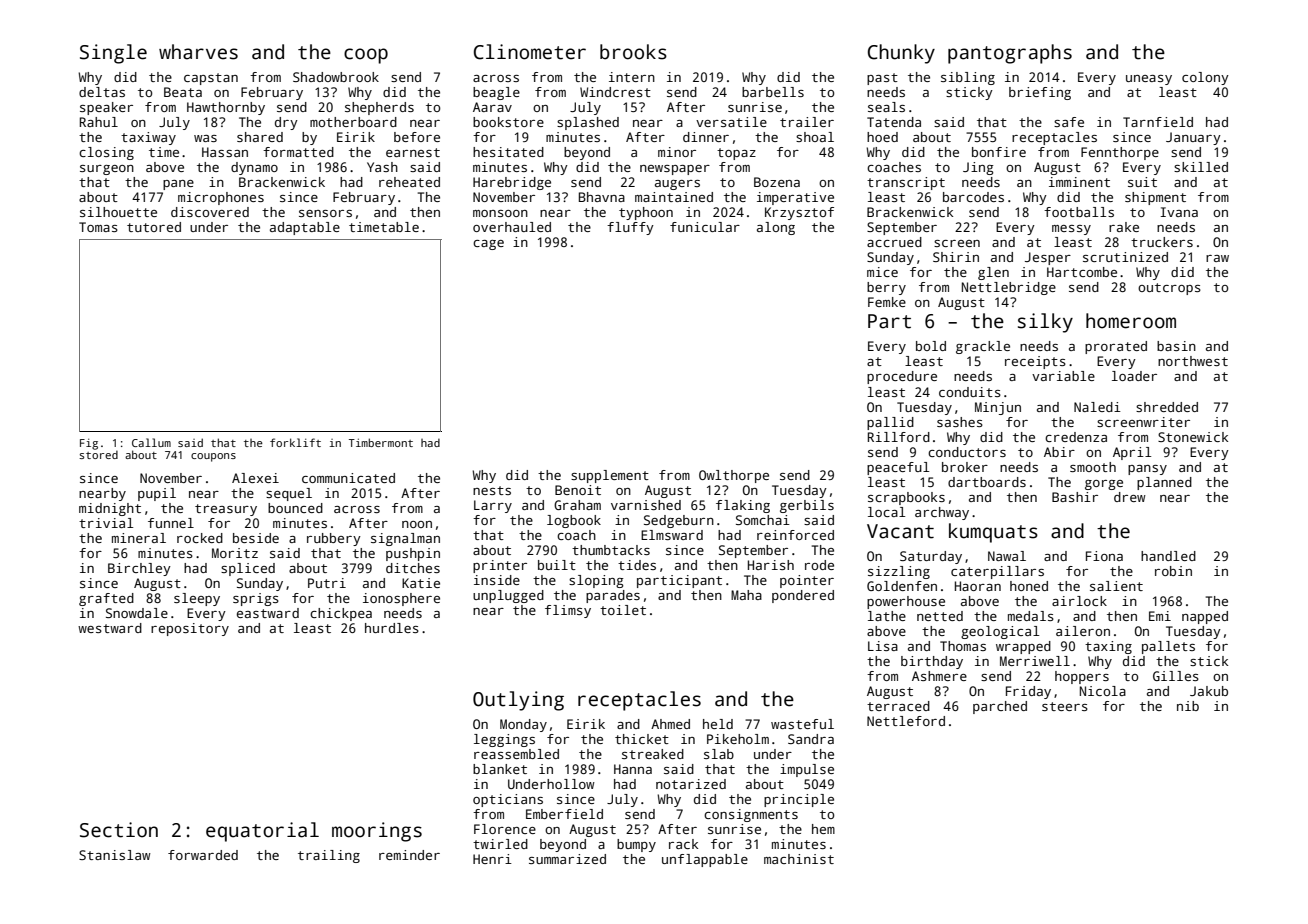 Image resolution: width=1308 pixels, height=924 pixels. Describe the element at coordinates (262, 832) in the screenshot. I see `equatorial` at that location.
